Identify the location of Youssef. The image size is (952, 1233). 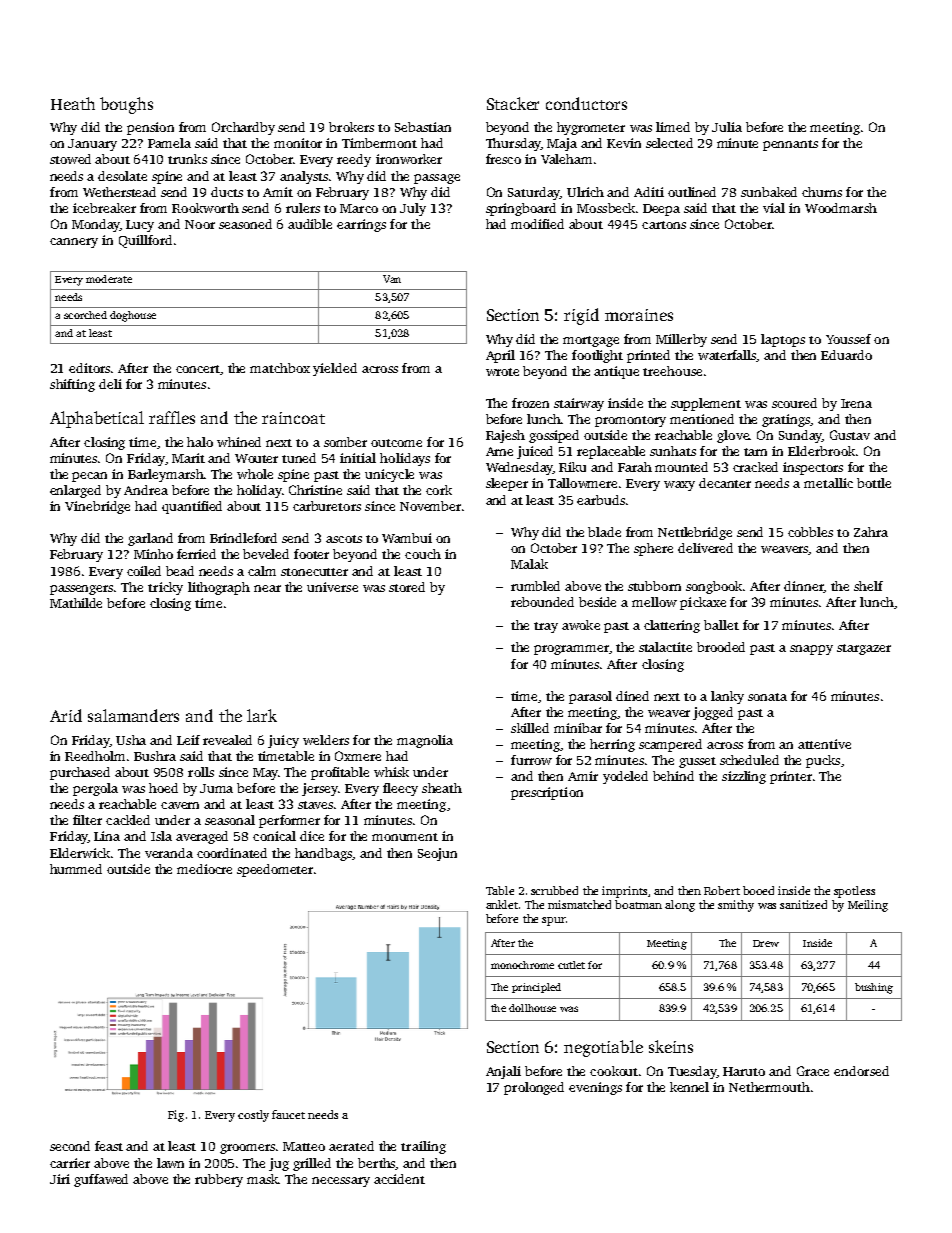
(848, 339).
